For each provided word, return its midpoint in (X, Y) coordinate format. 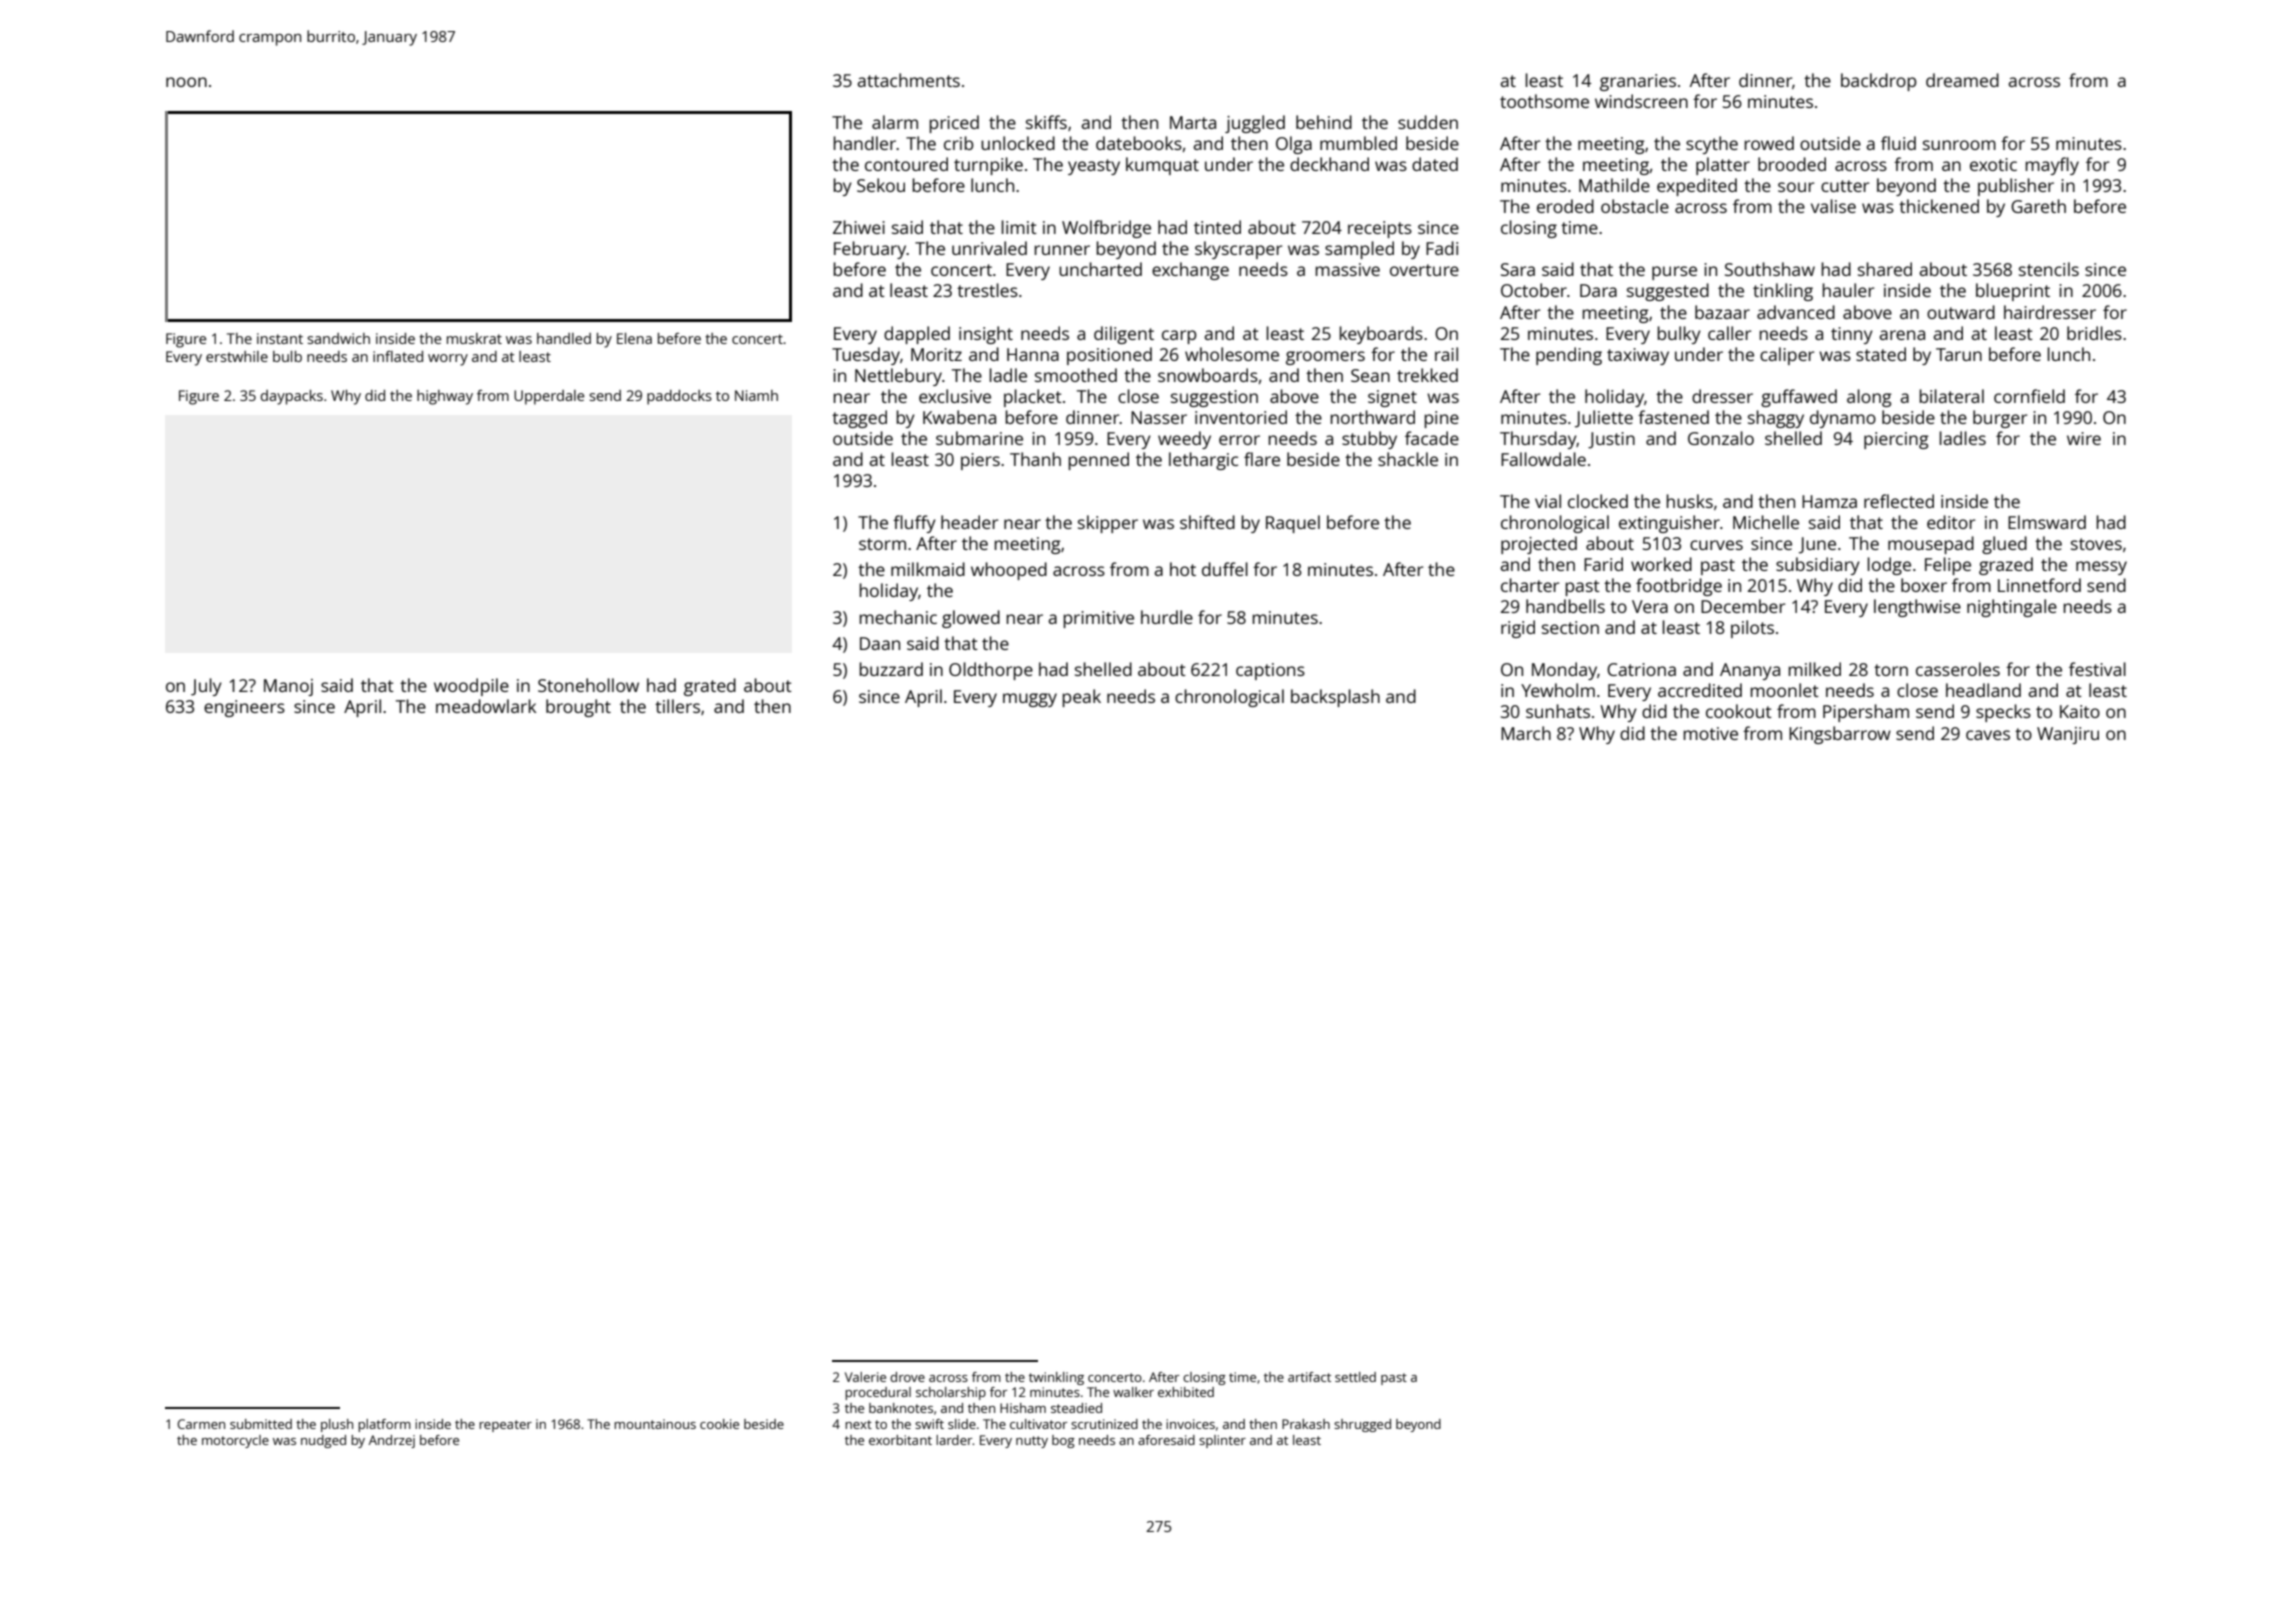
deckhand (1329, 164)
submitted (261, 1424)
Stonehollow (588, 685)
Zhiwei (859, 227)
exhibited (1186, 1392)
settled (1355, 1377)
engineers (244, 708)
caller (1729, 333)
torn (1891, 670)
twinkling (1056, 1378)
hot (1183, 569)
